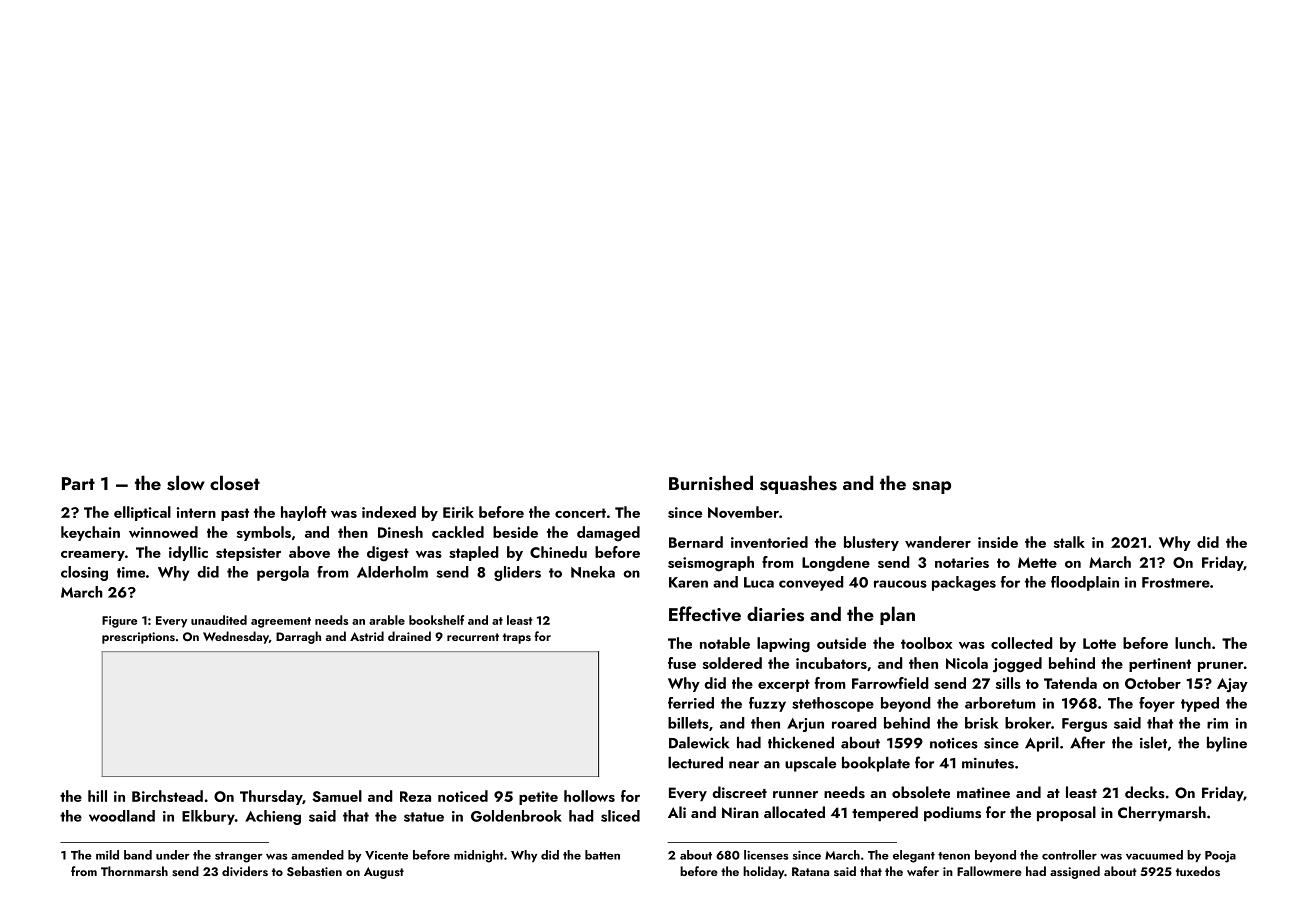 Image resolution: width=1308 pixels, height=924 pixels. Describe the element at coordinates (235, 483) in the image. I see `closet` at that location.
